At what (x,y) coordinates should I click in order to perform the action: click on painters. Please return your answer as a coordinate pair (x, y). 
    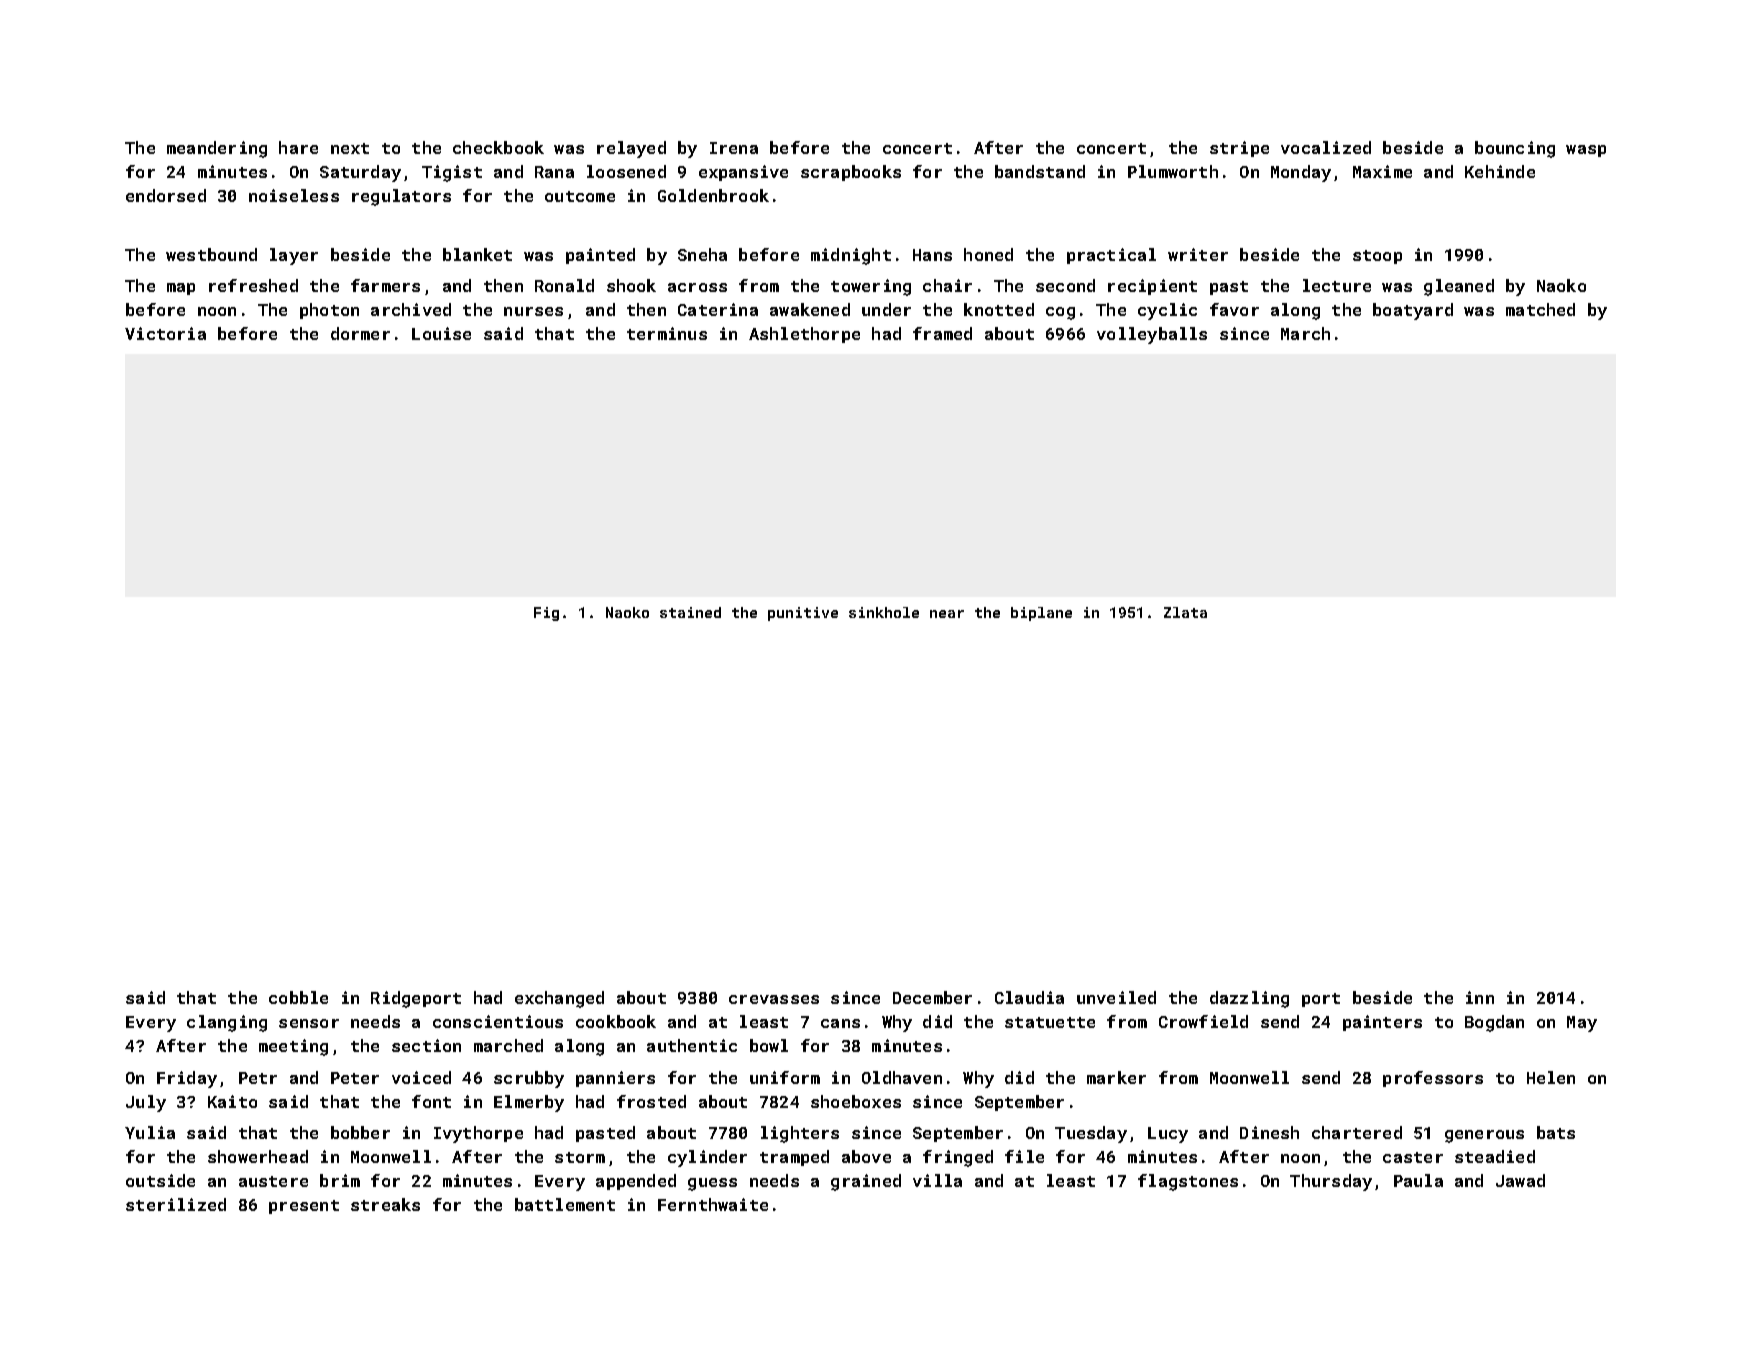
    Looking at the image, I should click on (1382, 1023).
